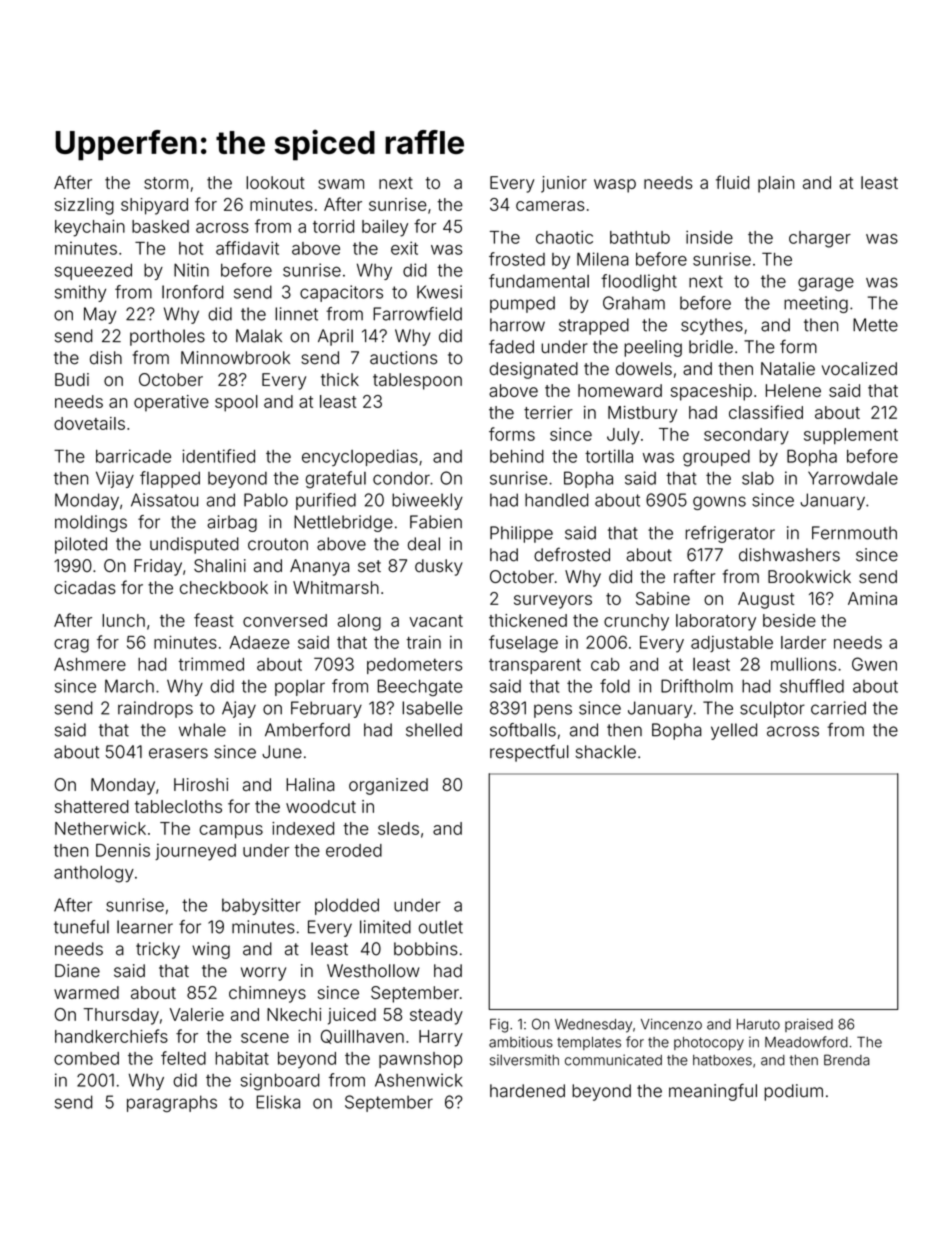 The image size is (952, 1233). I want to click on Farrowfield, so click(417, 314).
